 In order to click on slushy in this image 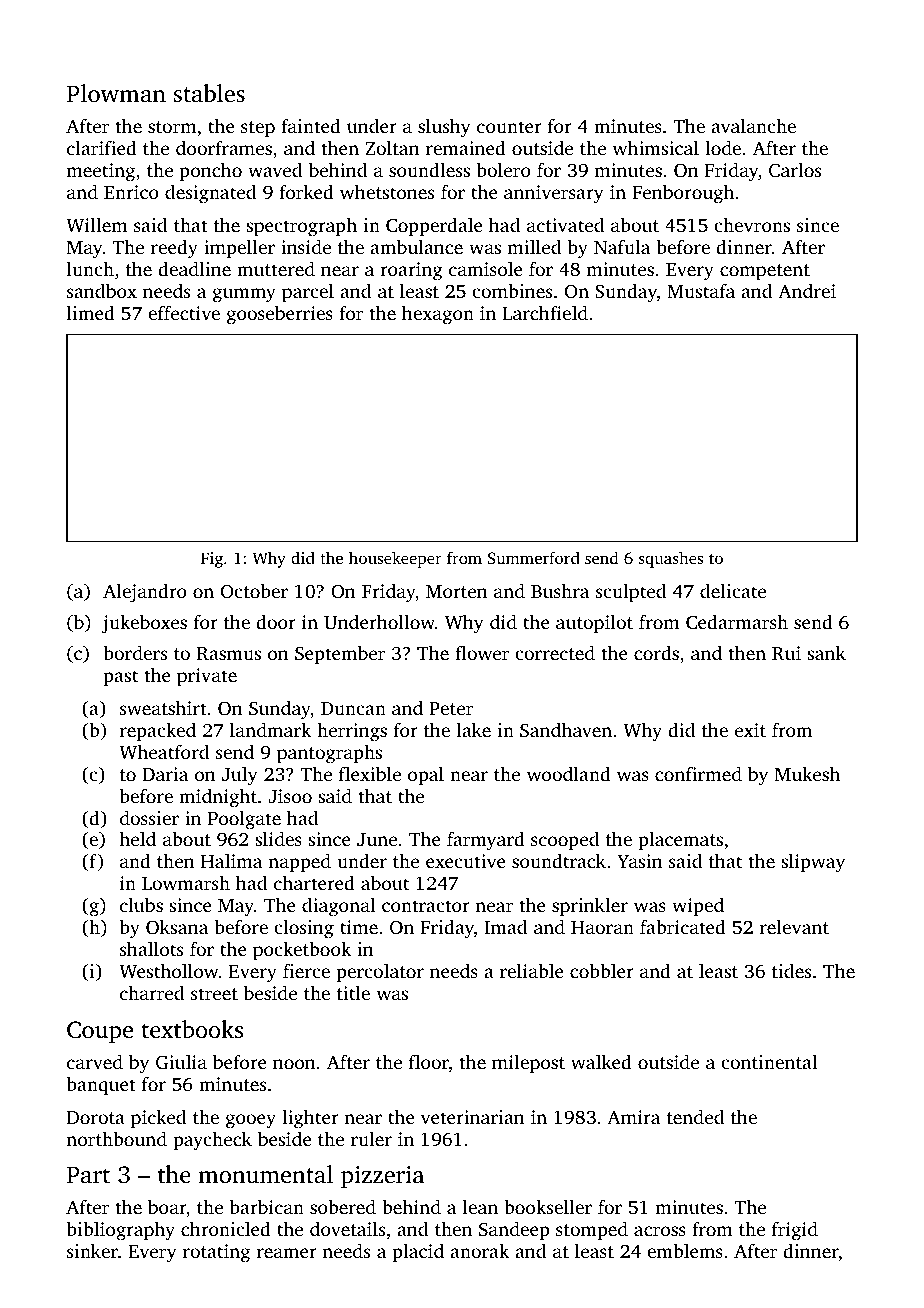, I will do `click(444, 128)`.
